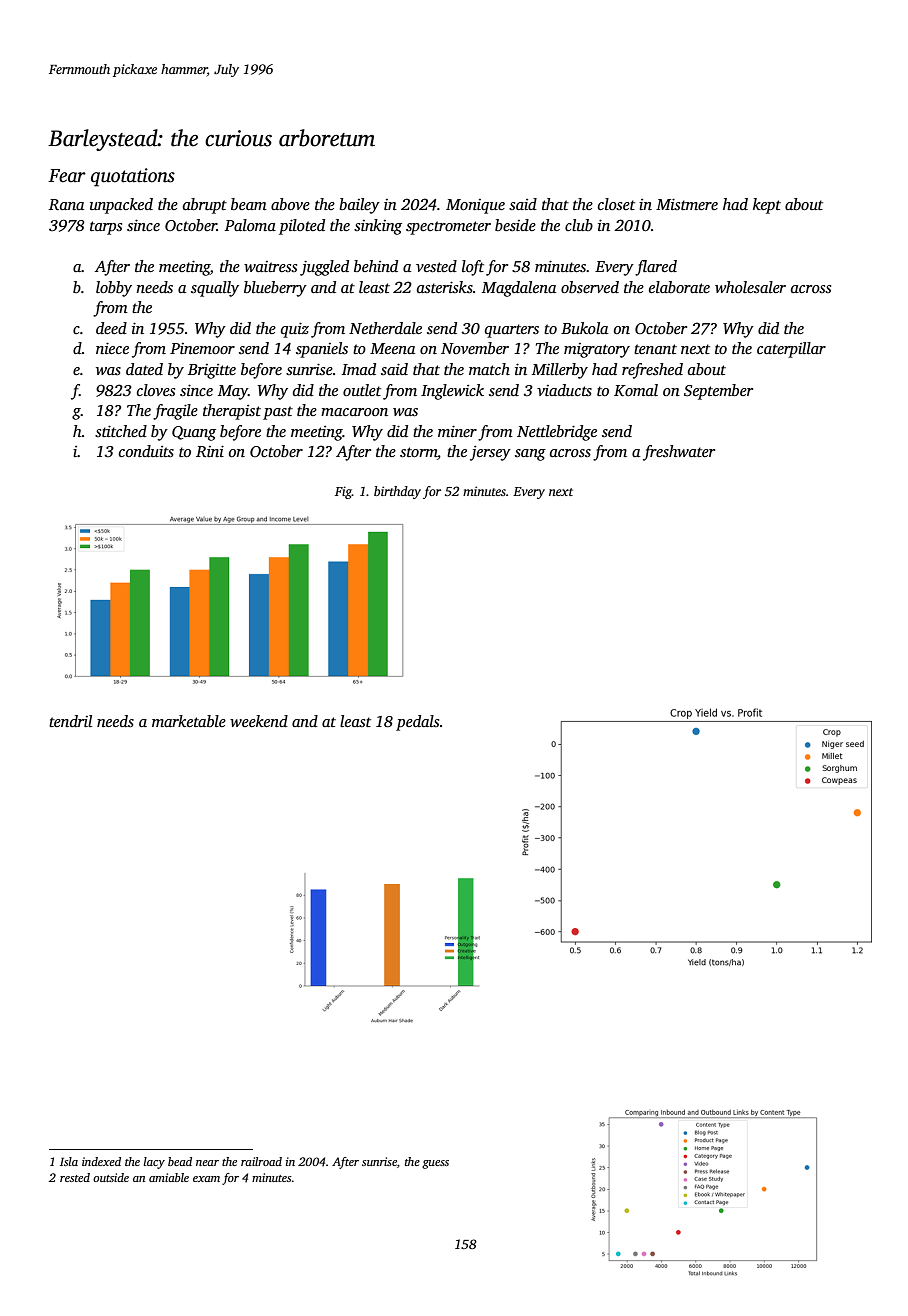 The height and width of the screenshot is (1316, 908). Describe the element at coordinates (146, 451) in the screenshot. I see `conduits` at that location.
